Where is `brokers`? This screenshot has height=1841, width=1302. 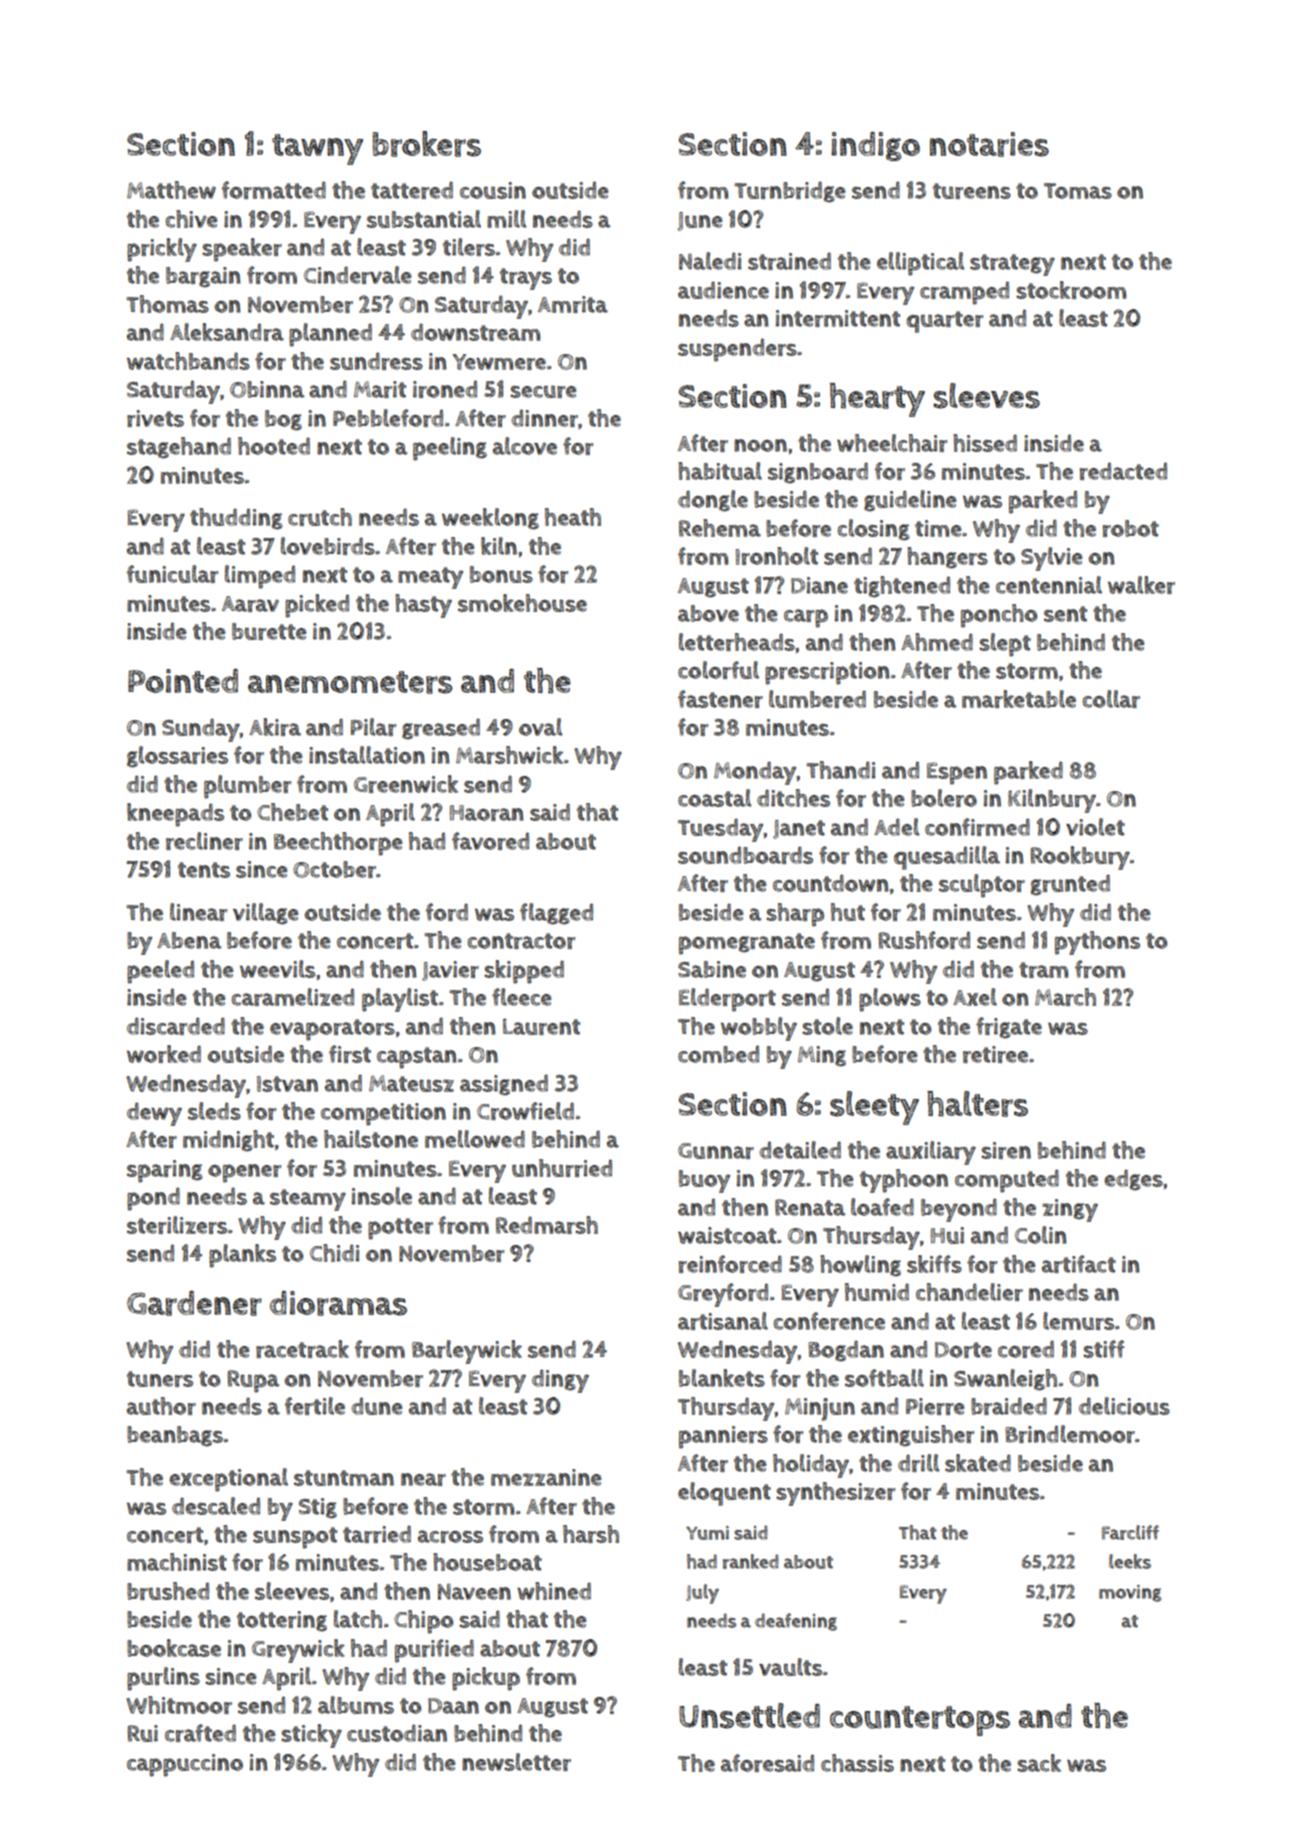 brokers is located at coordinates (426, 144).
